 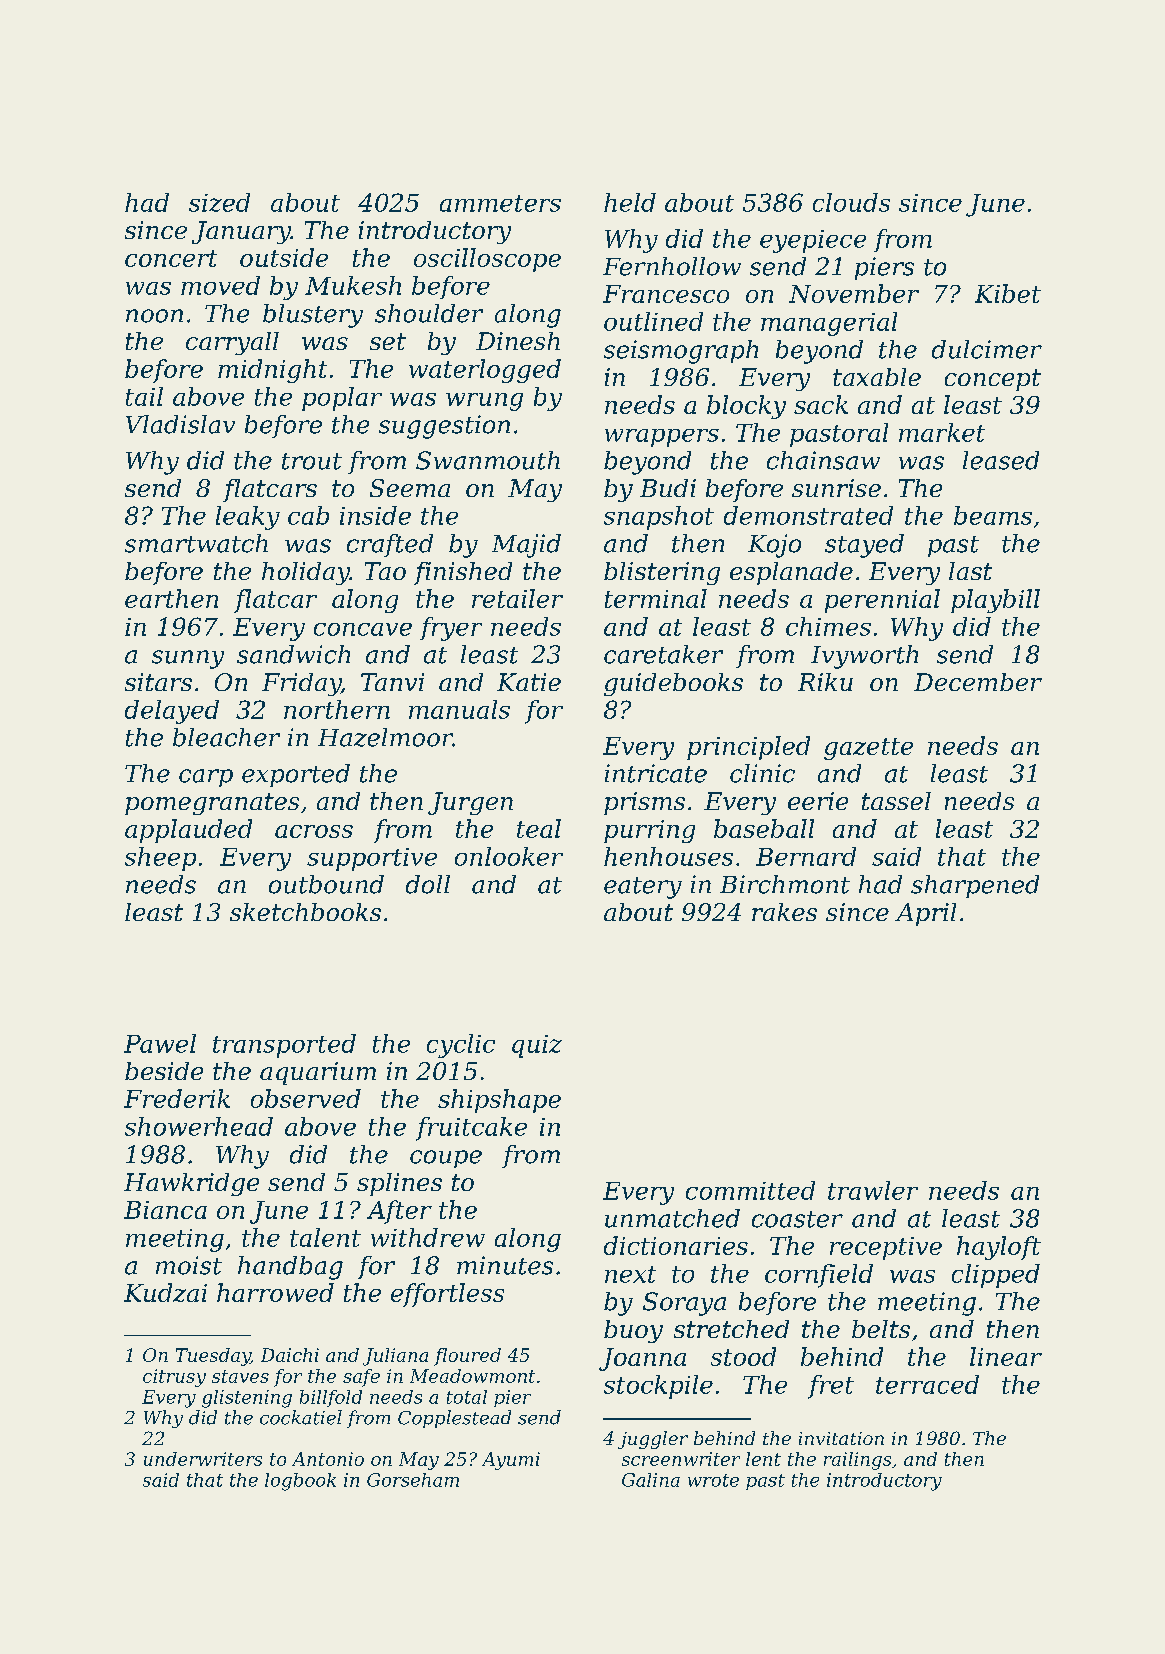 What do you see at coordinates (851, 202) in the document?
I see `clouds` at bounding box center [851, 202].
